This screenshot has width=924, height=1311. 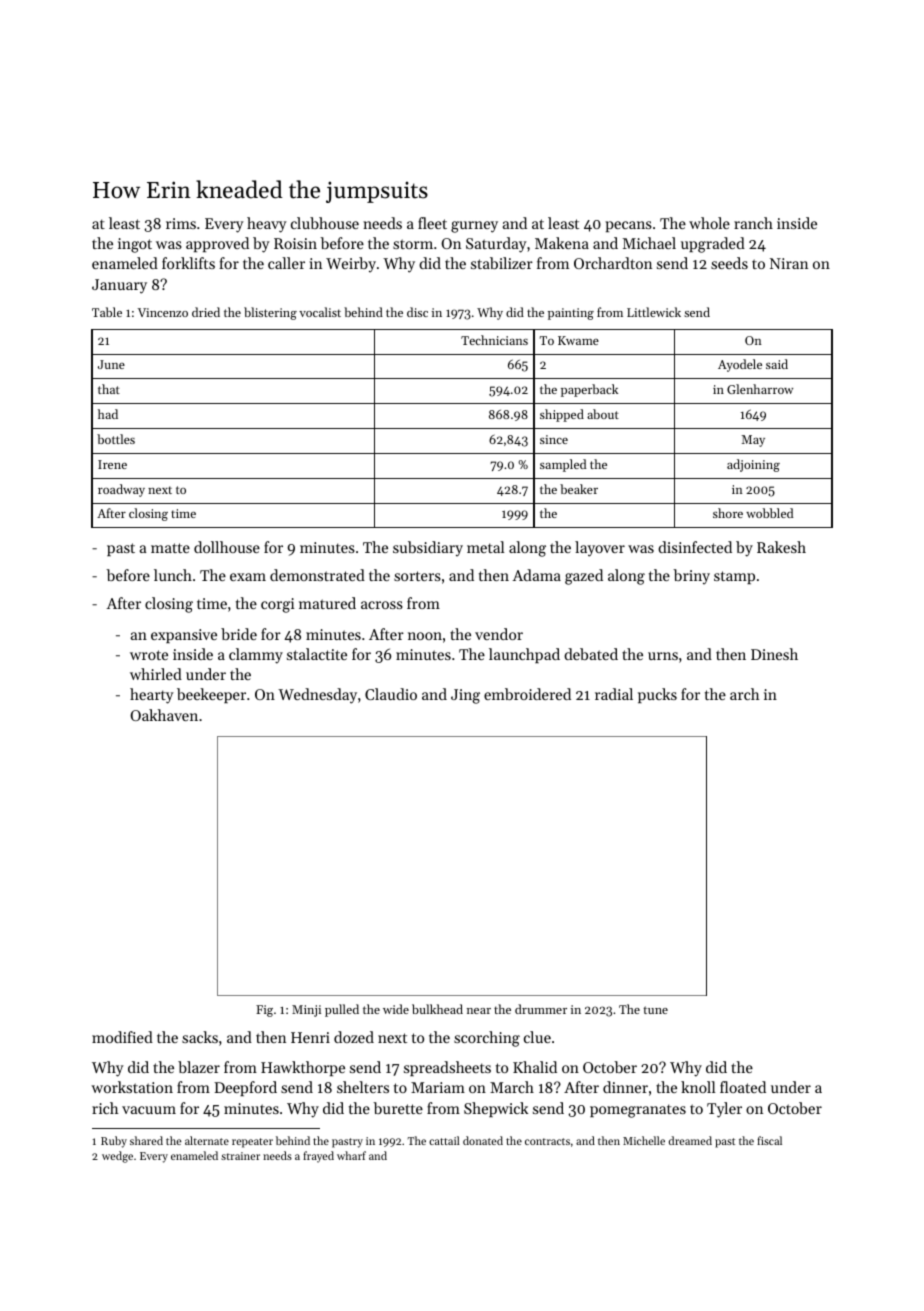 What do you see at coordinates (122, 1037) in the screenshot?
I see `modified` at bounding box center [122, 1037].
